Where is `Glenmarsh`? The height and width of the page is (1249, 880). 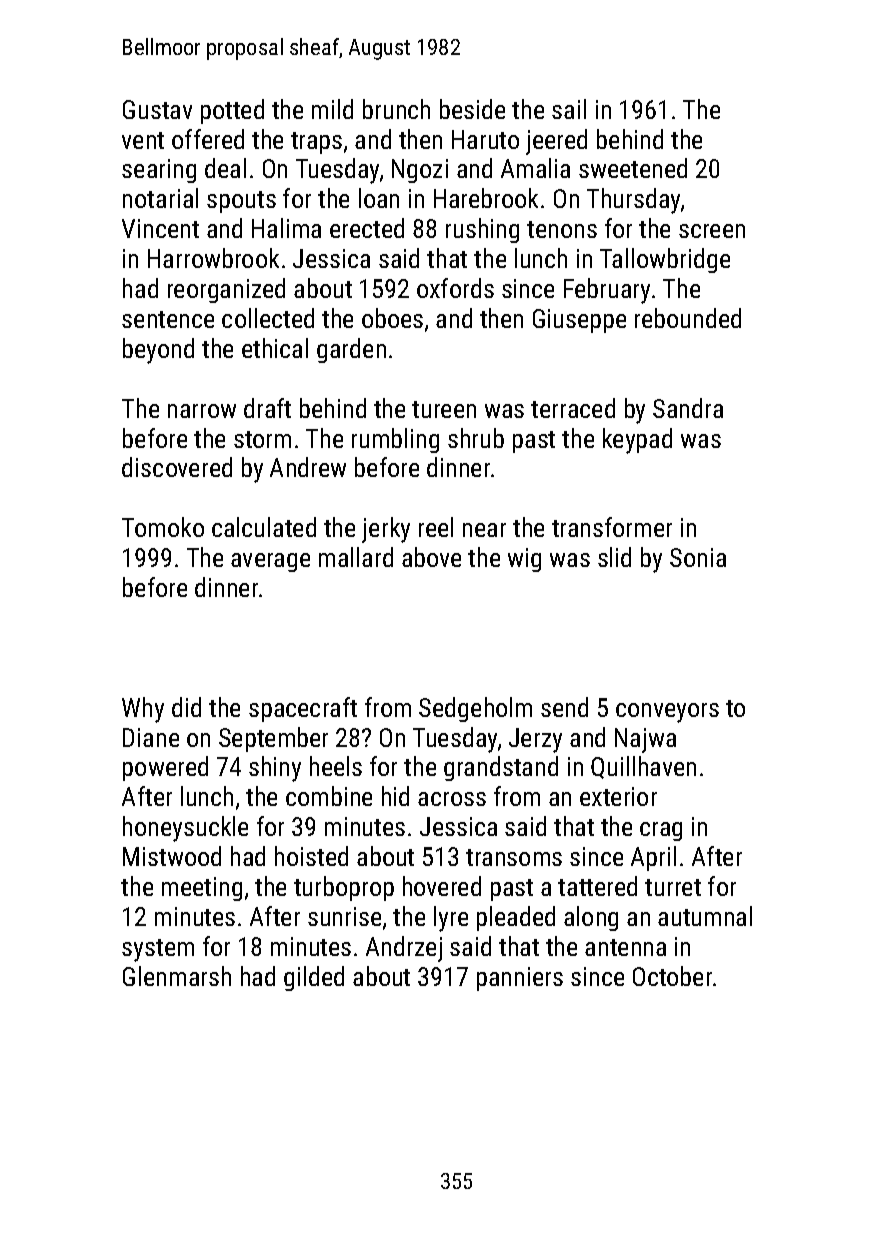 Glenmarsh is located at coordinates (177, 976).
